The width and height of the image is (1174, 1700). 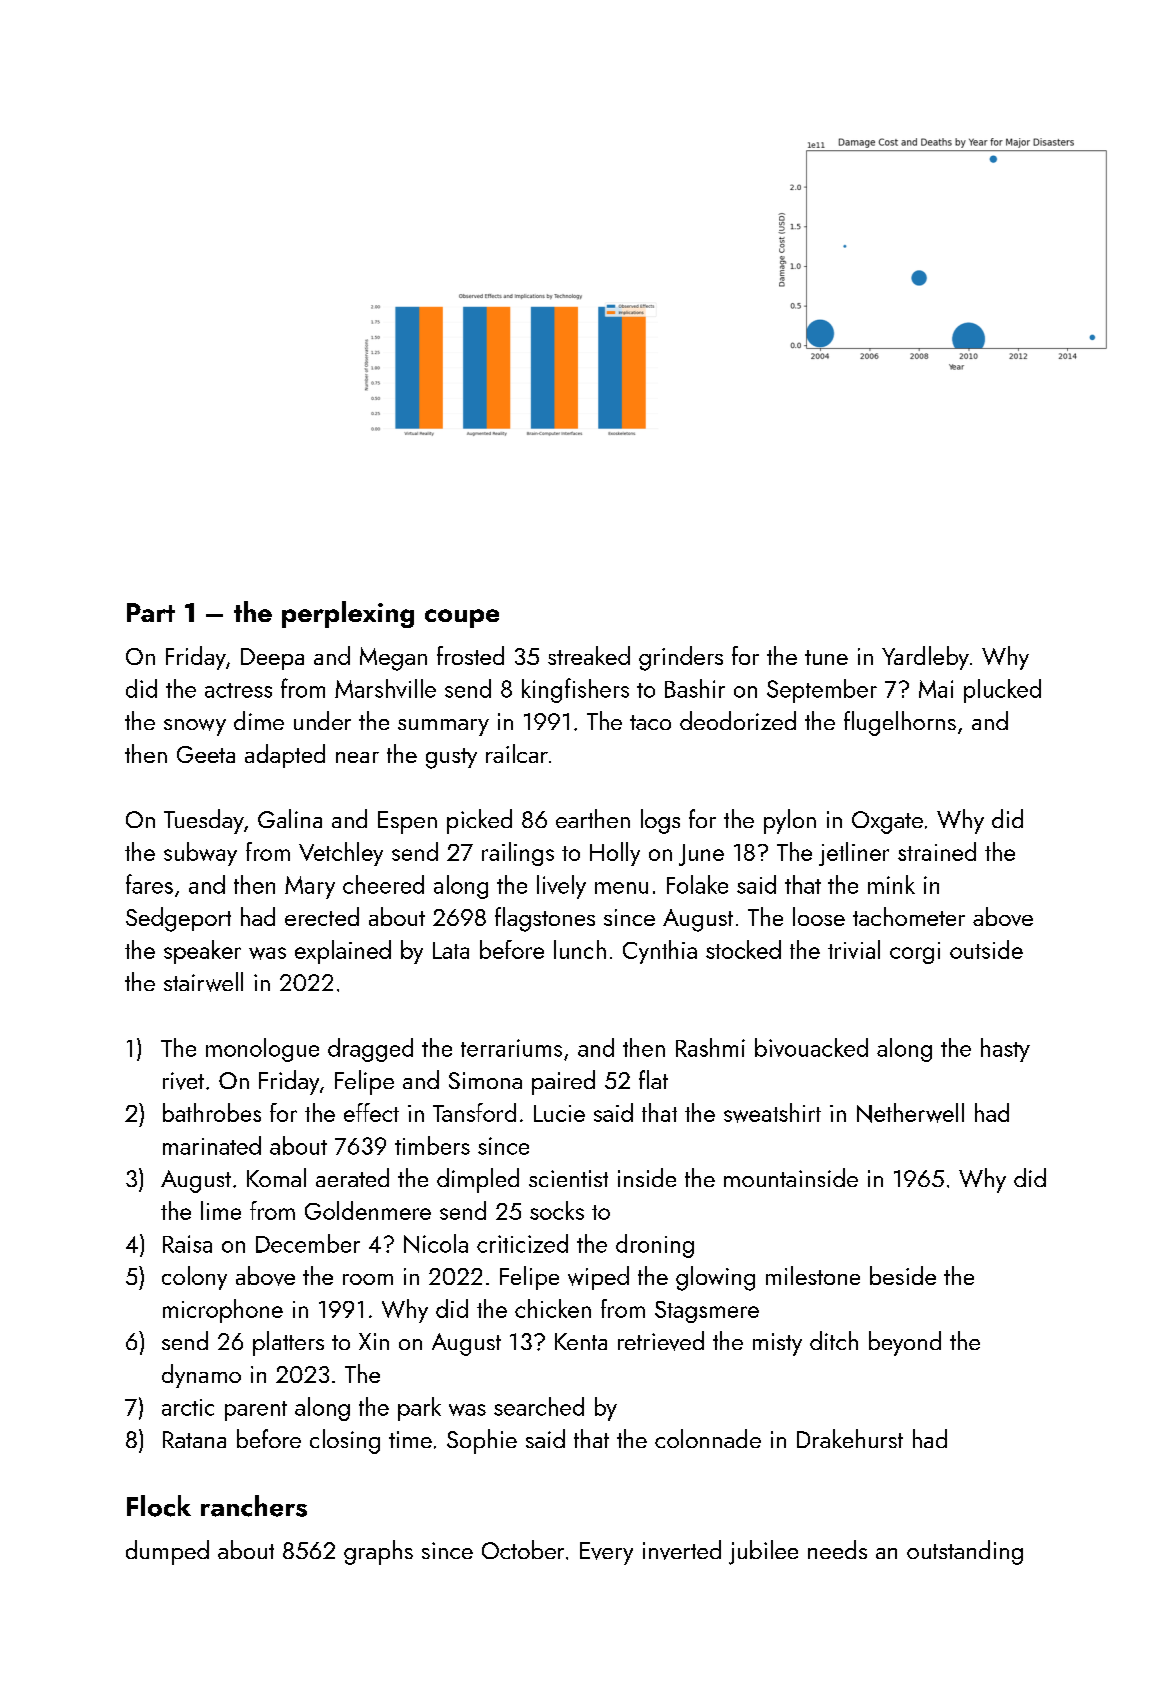 What do you see at coordinates (681, 658) in the image?
I see `grinders` at bounding box center [681, 658].
